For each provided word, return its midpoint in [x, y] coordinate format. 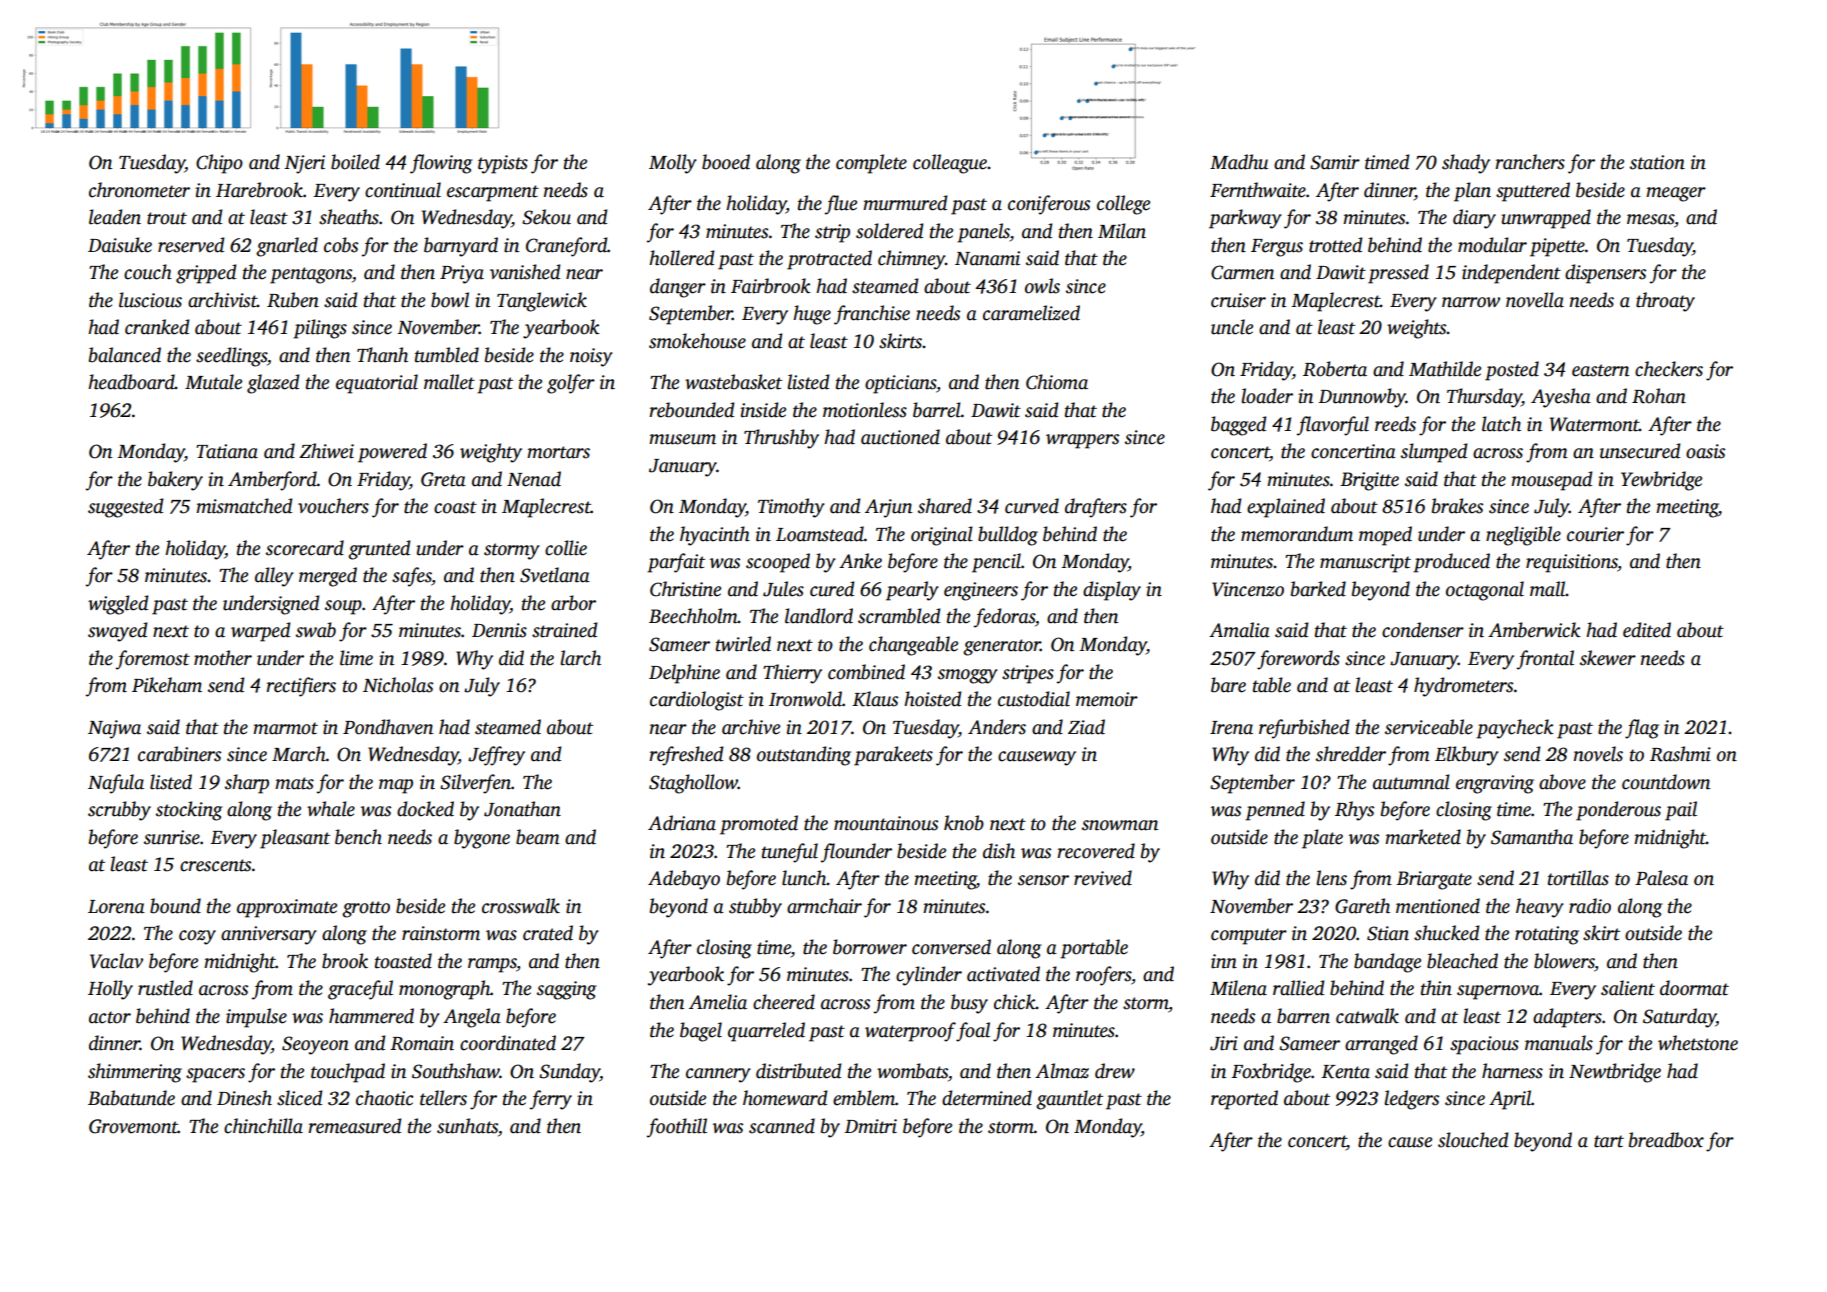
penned [1275, 811]
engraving [1495, 784]
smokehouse [697, 341]
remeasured [354, 1126]
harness [1512, 1071]
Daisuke [120, 245]
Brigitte [1369, 481]
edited [1647, 630]
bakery [175, 481]
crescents [215, 865]
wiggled [118, 605]
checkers [1669, 369]
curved [1032, 506]
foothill [677, 1128]
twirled [743, 644]
